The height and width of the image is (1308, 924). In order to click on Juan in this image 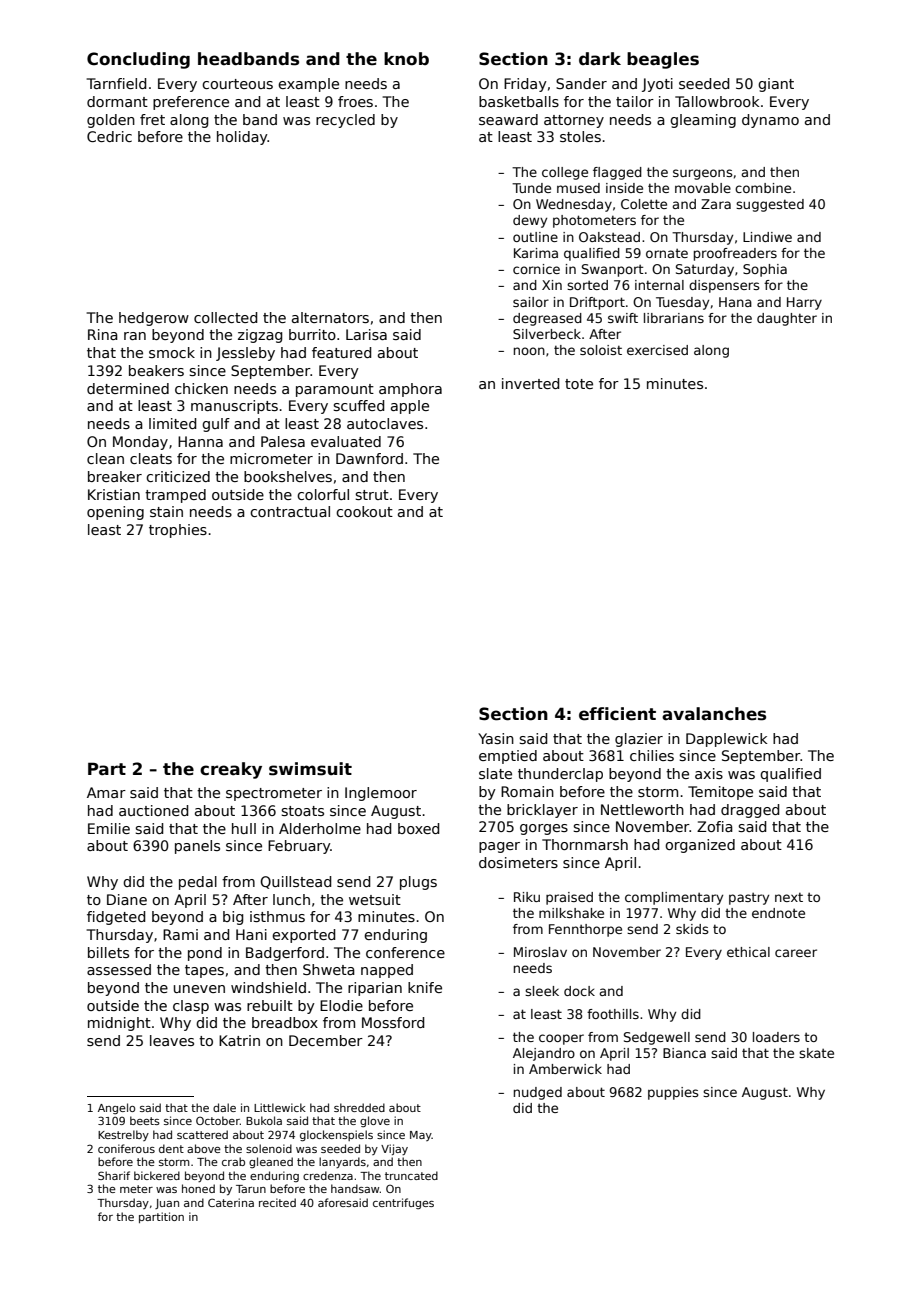, I will do `click(167, 1204)`.
